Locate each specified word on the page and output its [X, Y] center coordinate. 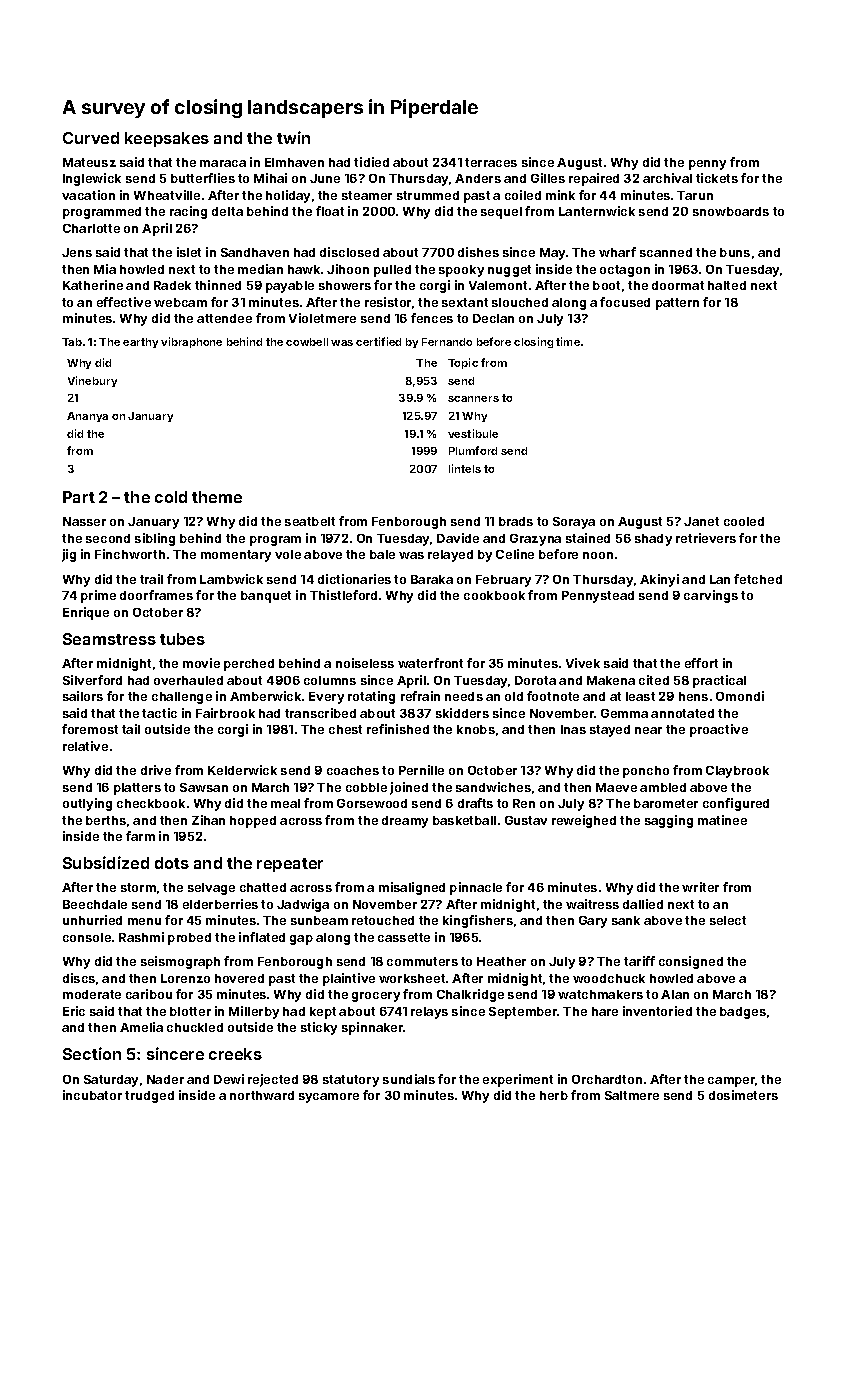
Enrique [86, 613]
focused [625, 302]
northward [262, 1095]
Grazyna [535, 540]
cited [654, 680]
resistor [388, 302]
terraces [491, 162]
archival [667, 178]
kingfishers [478, 921]
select [728, 920]
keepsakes [167, 139]
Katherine [93, 285]
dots [172, 863]
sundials [409, 1079]
